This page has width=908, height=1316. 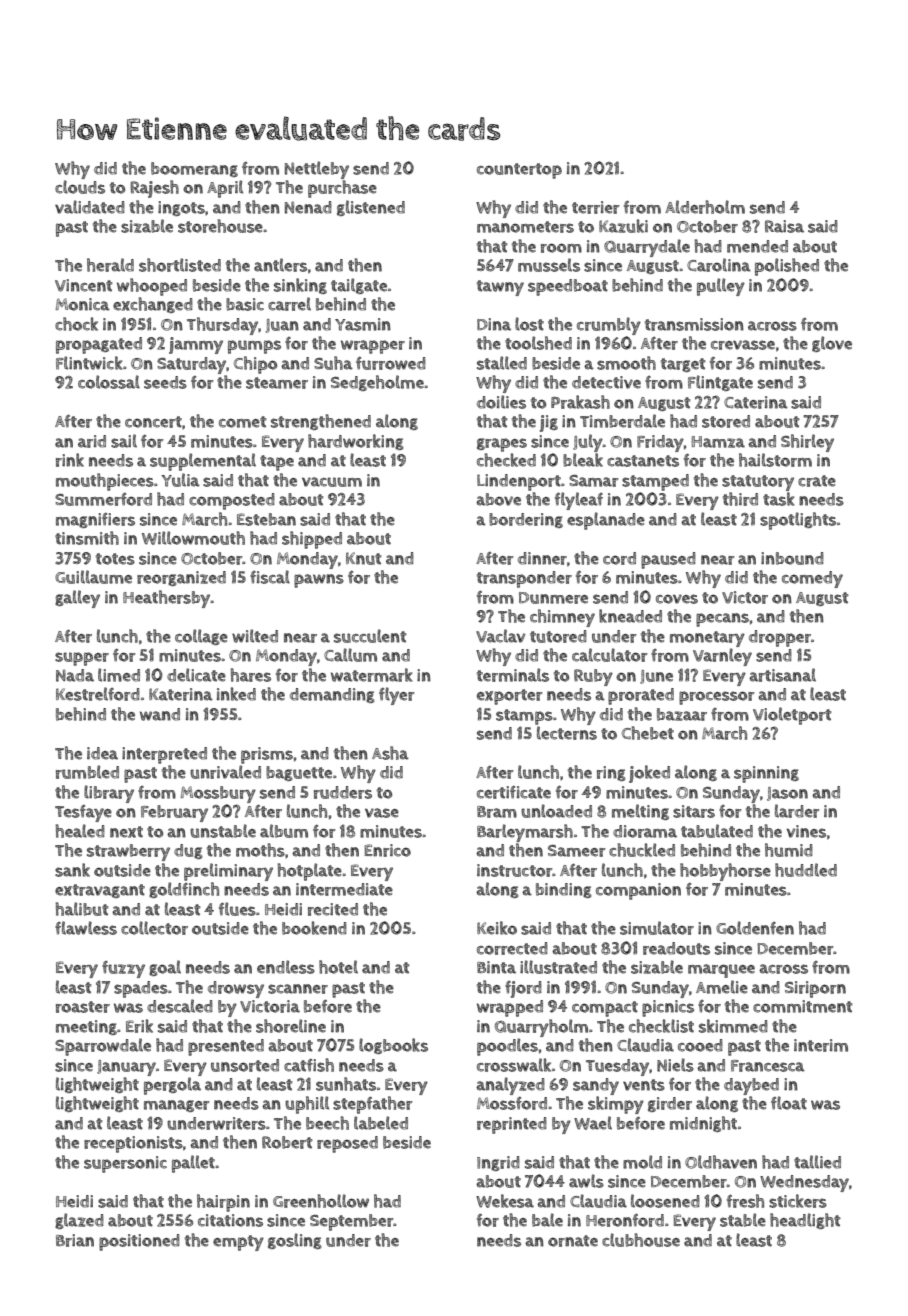 I want to click on extravagant, so click(x=100, y=891).
